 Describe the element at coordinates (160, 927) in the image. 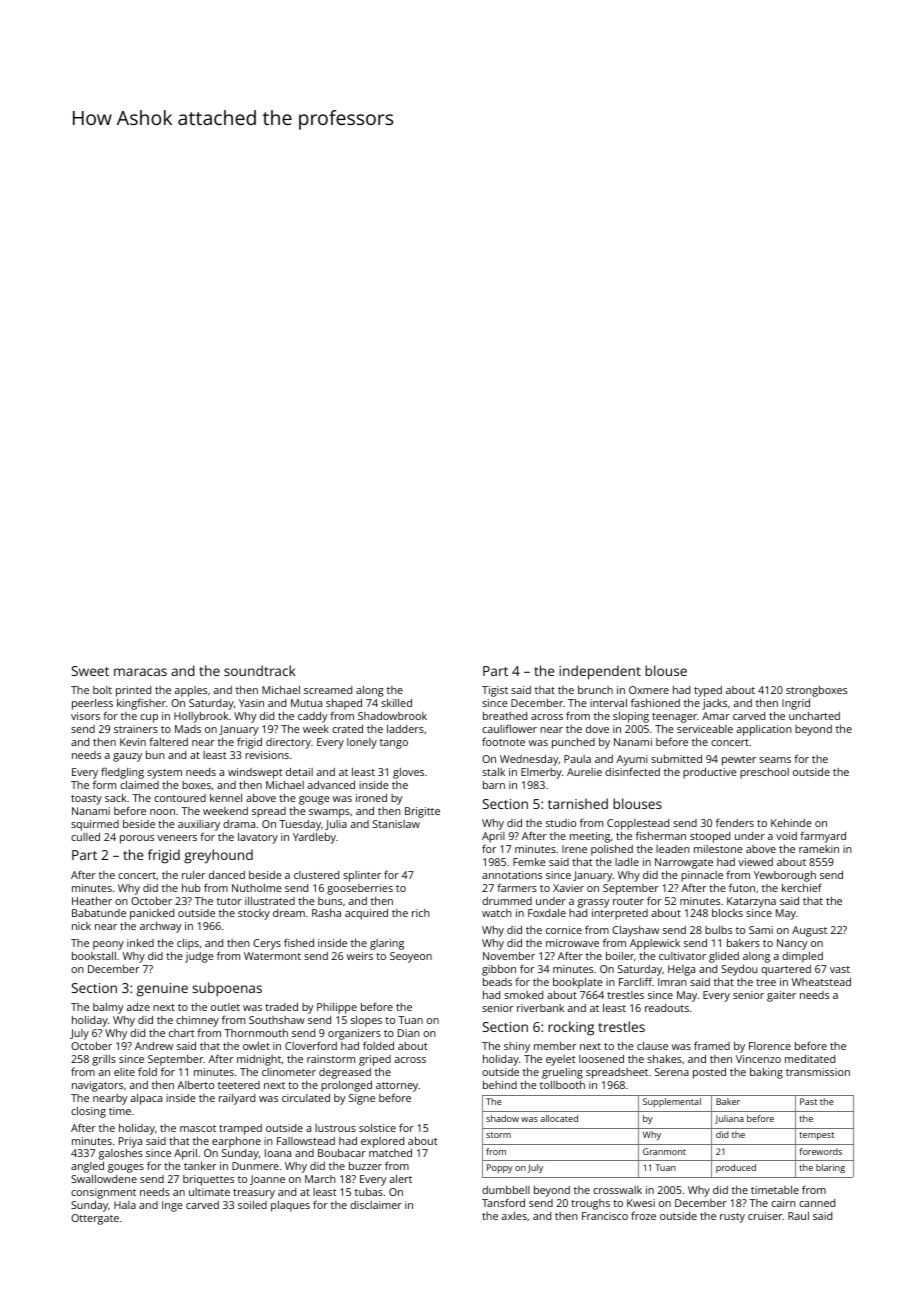

I see `archway` at that location.
